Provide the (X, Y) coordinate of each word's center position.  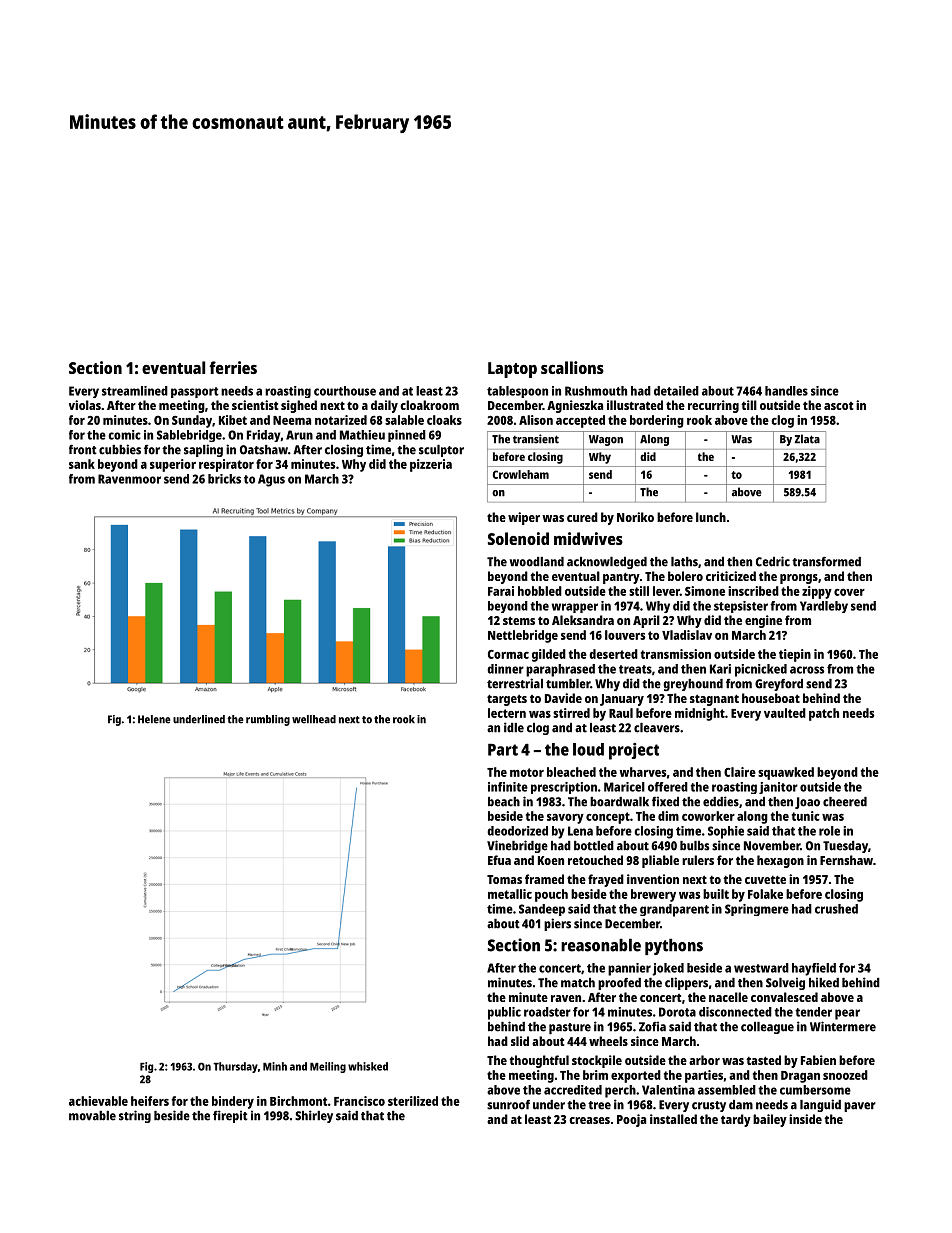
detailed (676, 391)
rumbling (268, 720)
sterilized (413, 1101)
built (716, 894)
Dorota (677, 1012)
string (135, 1116)
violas (85, 405)
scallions (572, 367)
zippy (817, 592)
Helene (154, 719)
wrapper (575, 608)
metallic (510, 894)
